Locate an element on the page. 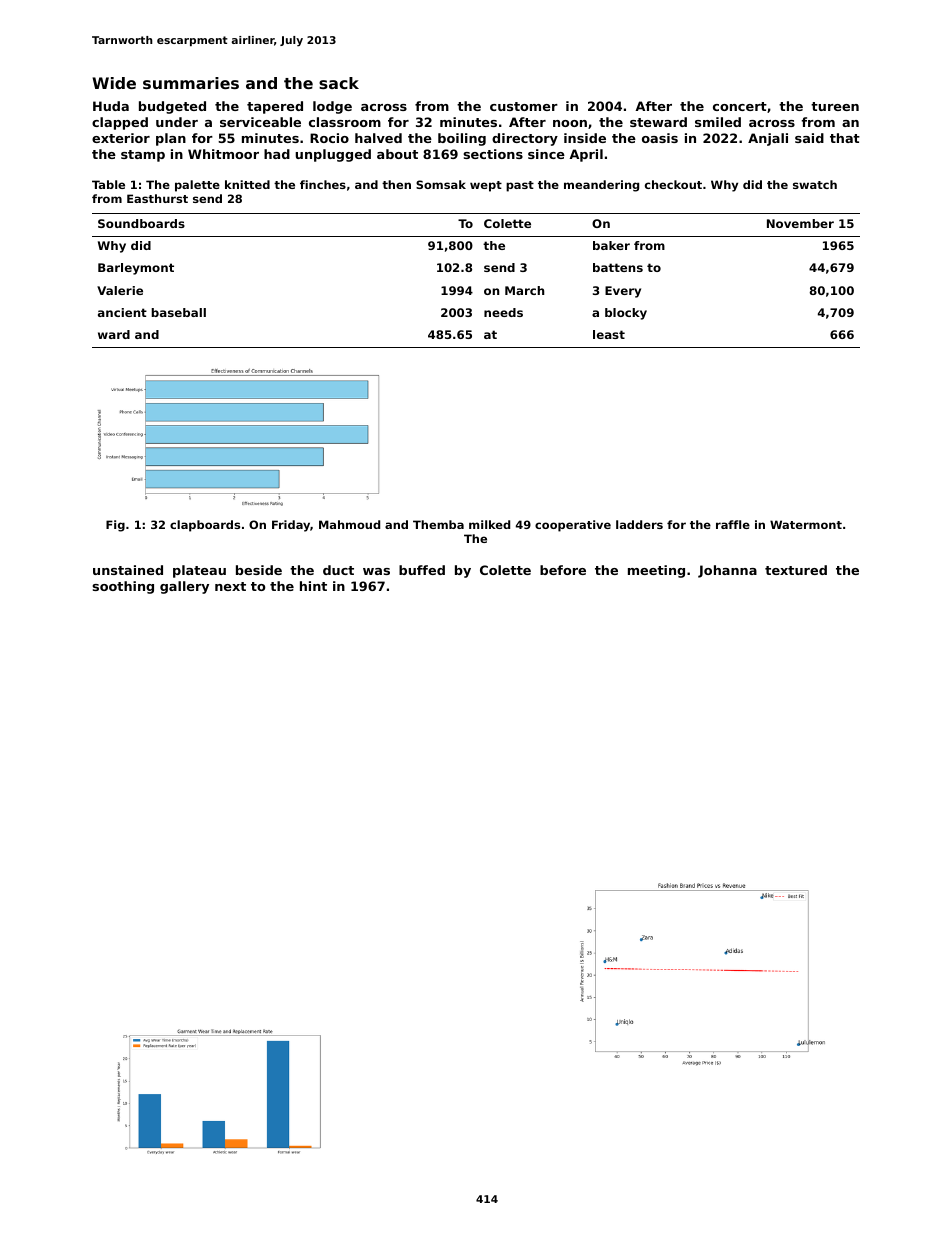  clapboards is located at coordinates (205, 526).
